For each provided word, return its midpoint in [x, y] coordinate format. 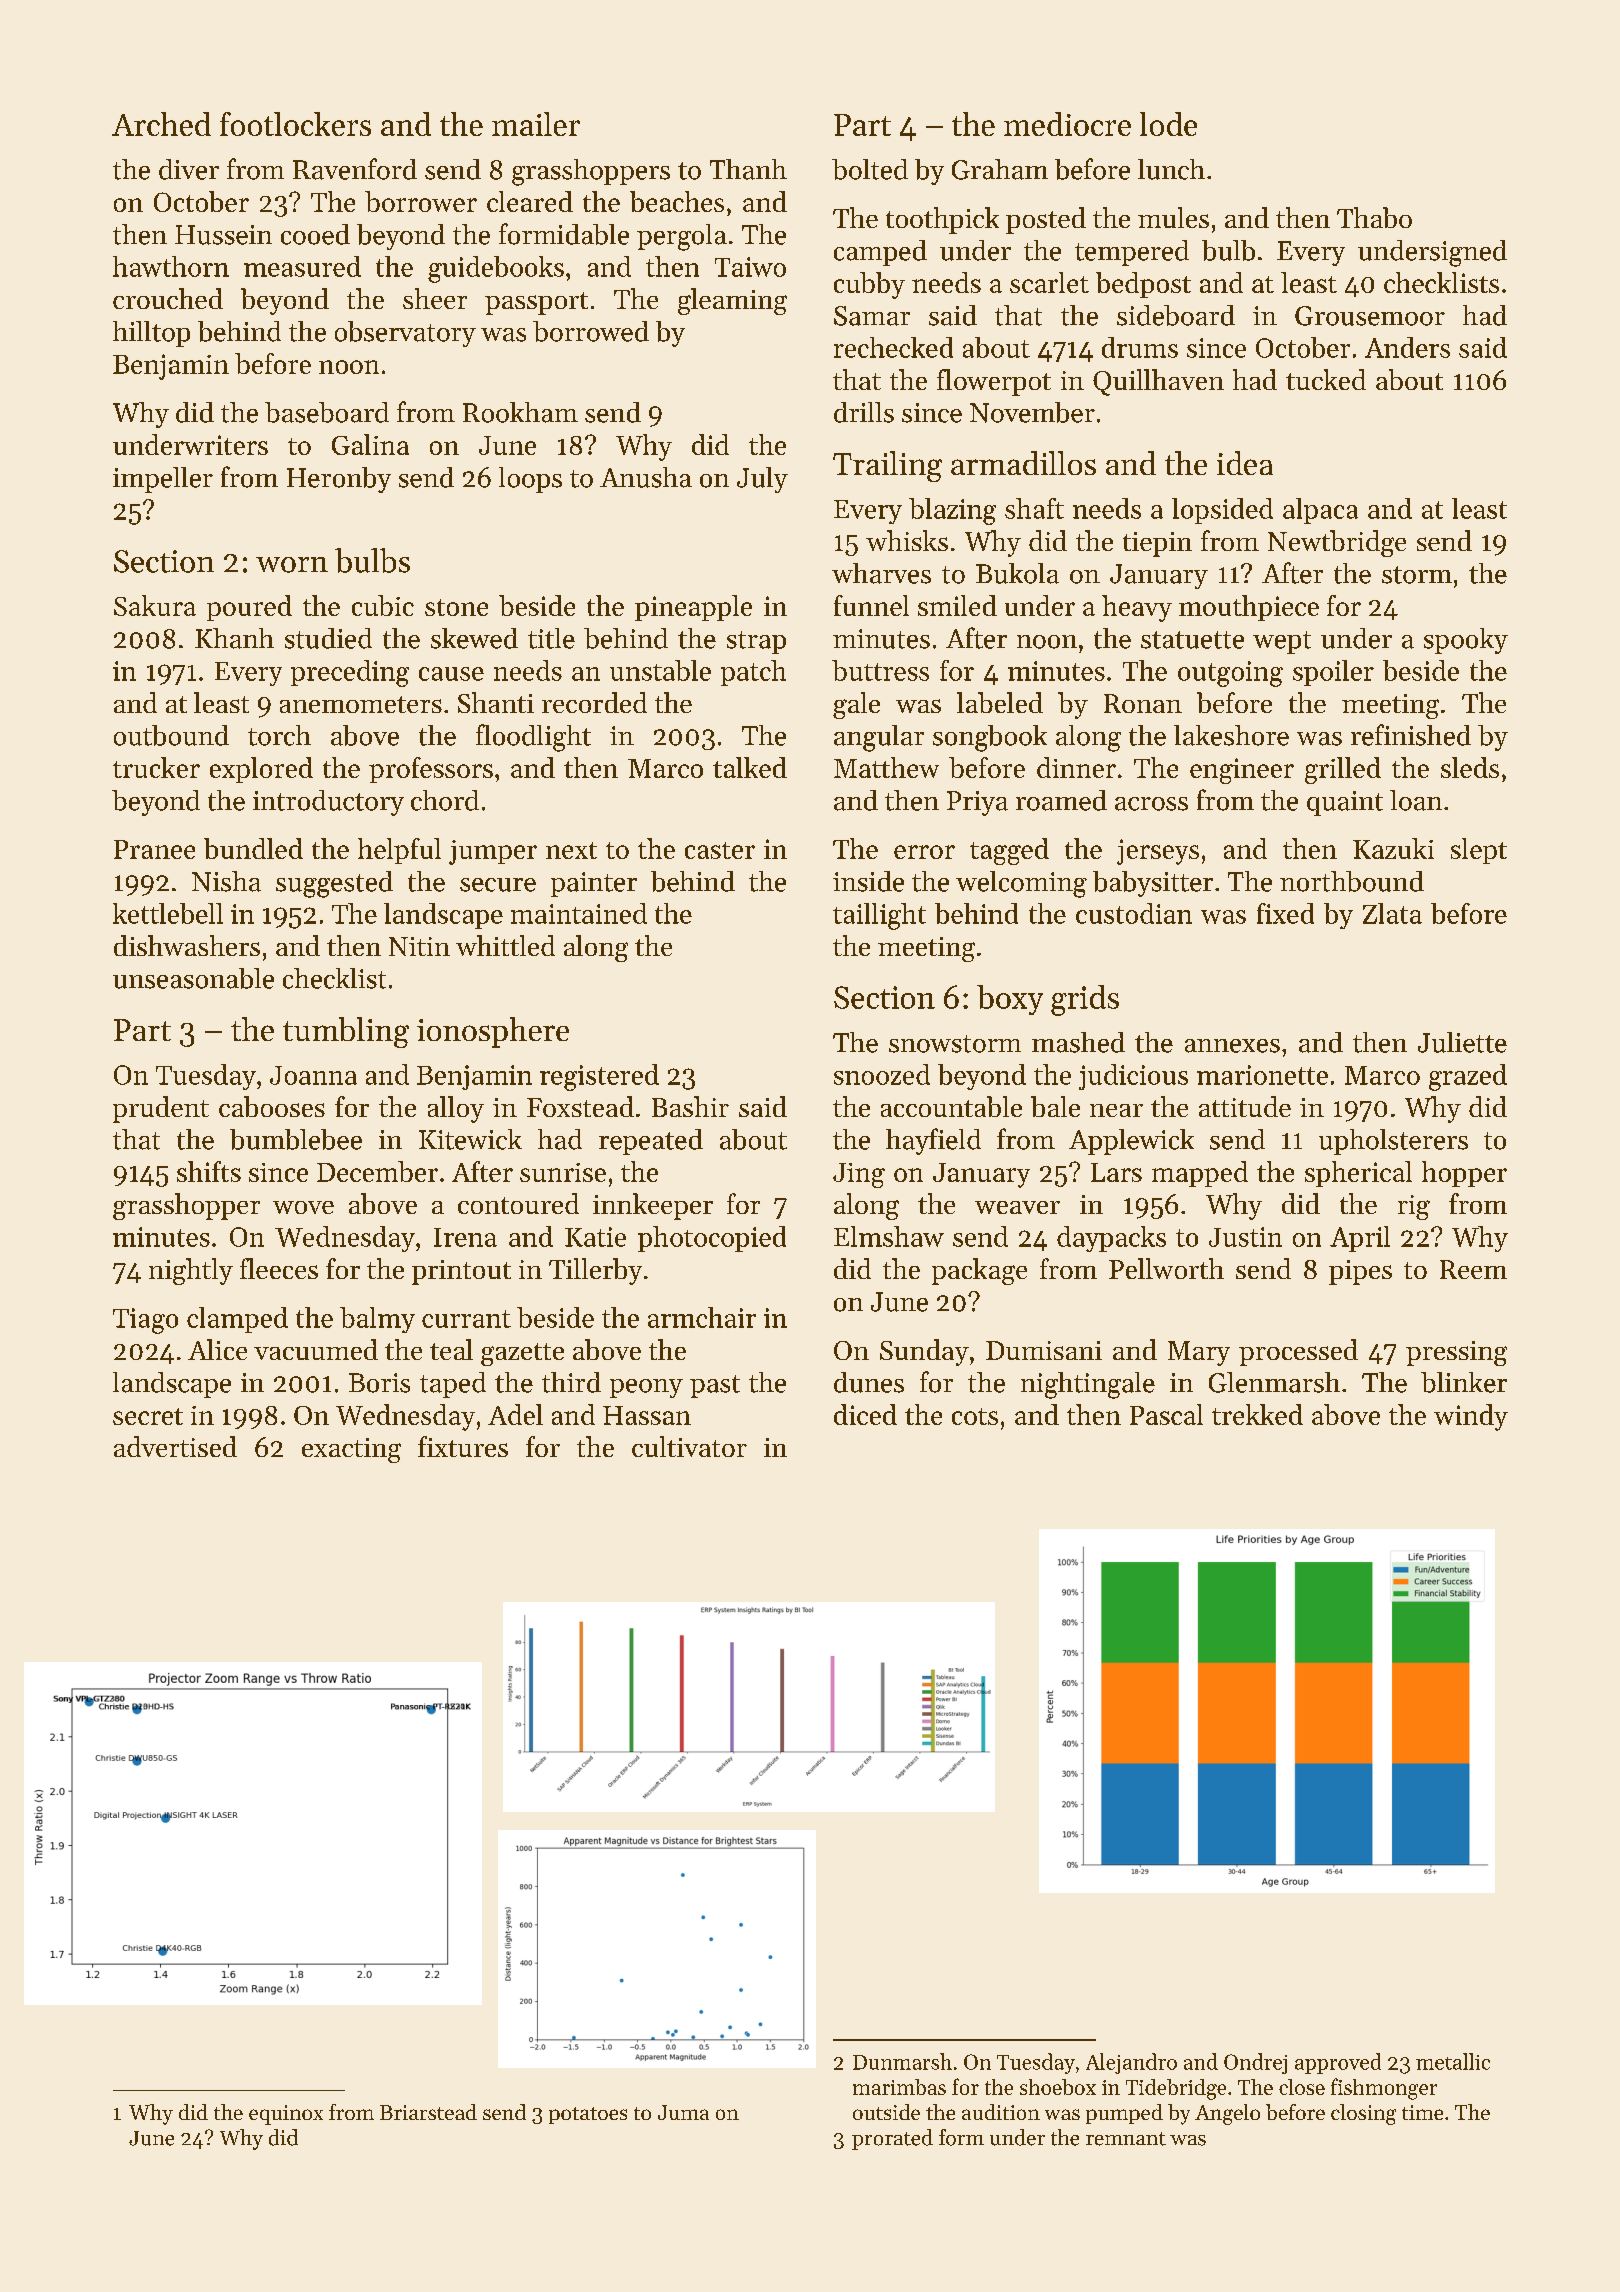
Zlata [1392, 913]
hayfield [933, 1141]
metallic [1453, 2061]
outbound [171, 735]
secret [148, 1416]
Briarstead [428, 2112]
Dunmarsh [902, 2061]
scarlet [1049, 282]
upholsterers [1393, 1142]
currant [466, 1319]
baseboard [327, 412]
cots [975, 1416]
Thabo [1374, 217]
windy [1471, 1417]
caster [720, 850]
